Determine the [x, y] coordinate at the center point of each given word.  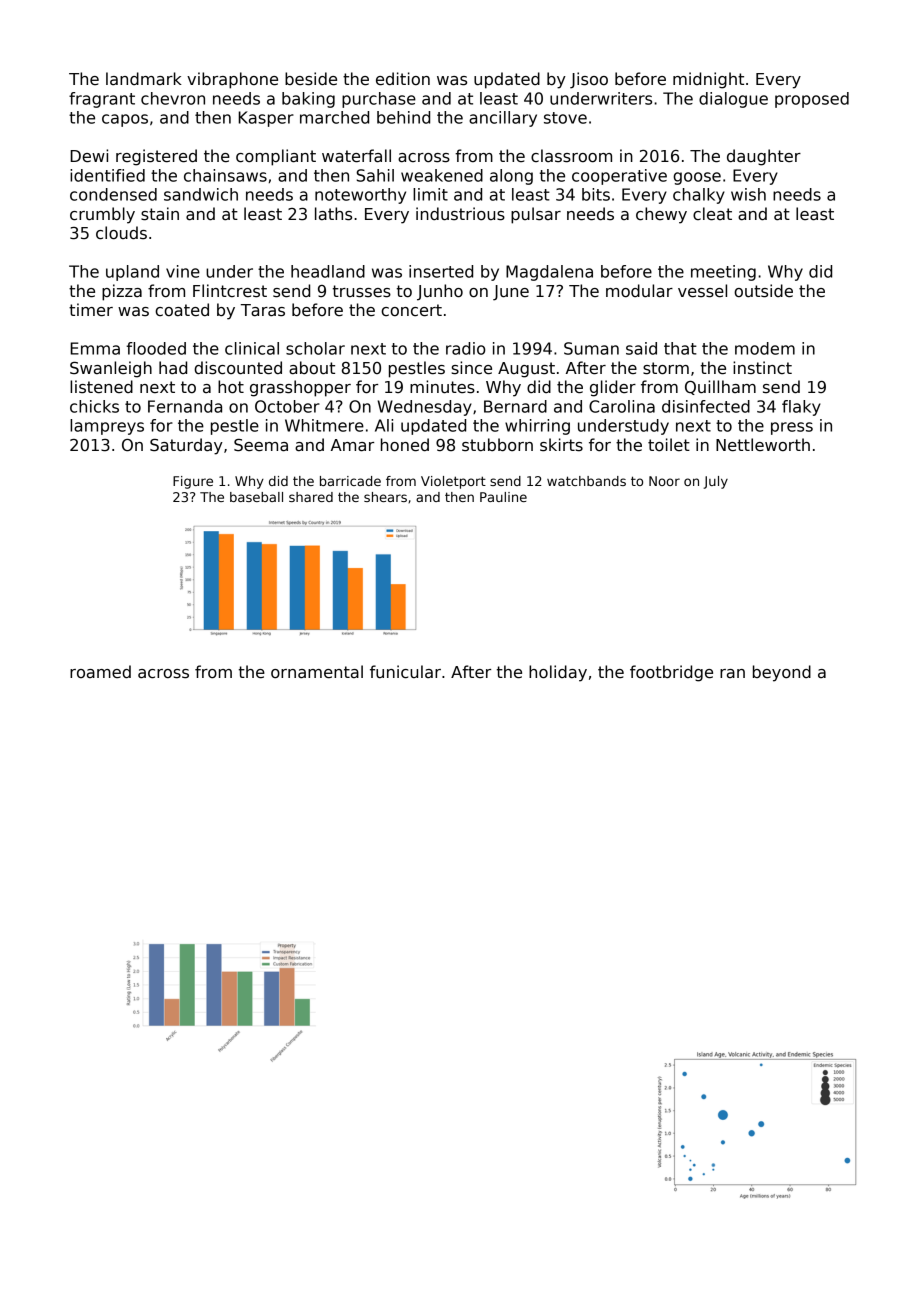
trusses [362, 291]
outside [763, 291]
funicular [405, 672]
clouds [121, 233]
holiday [558, 673]
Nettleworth [763, 445]
